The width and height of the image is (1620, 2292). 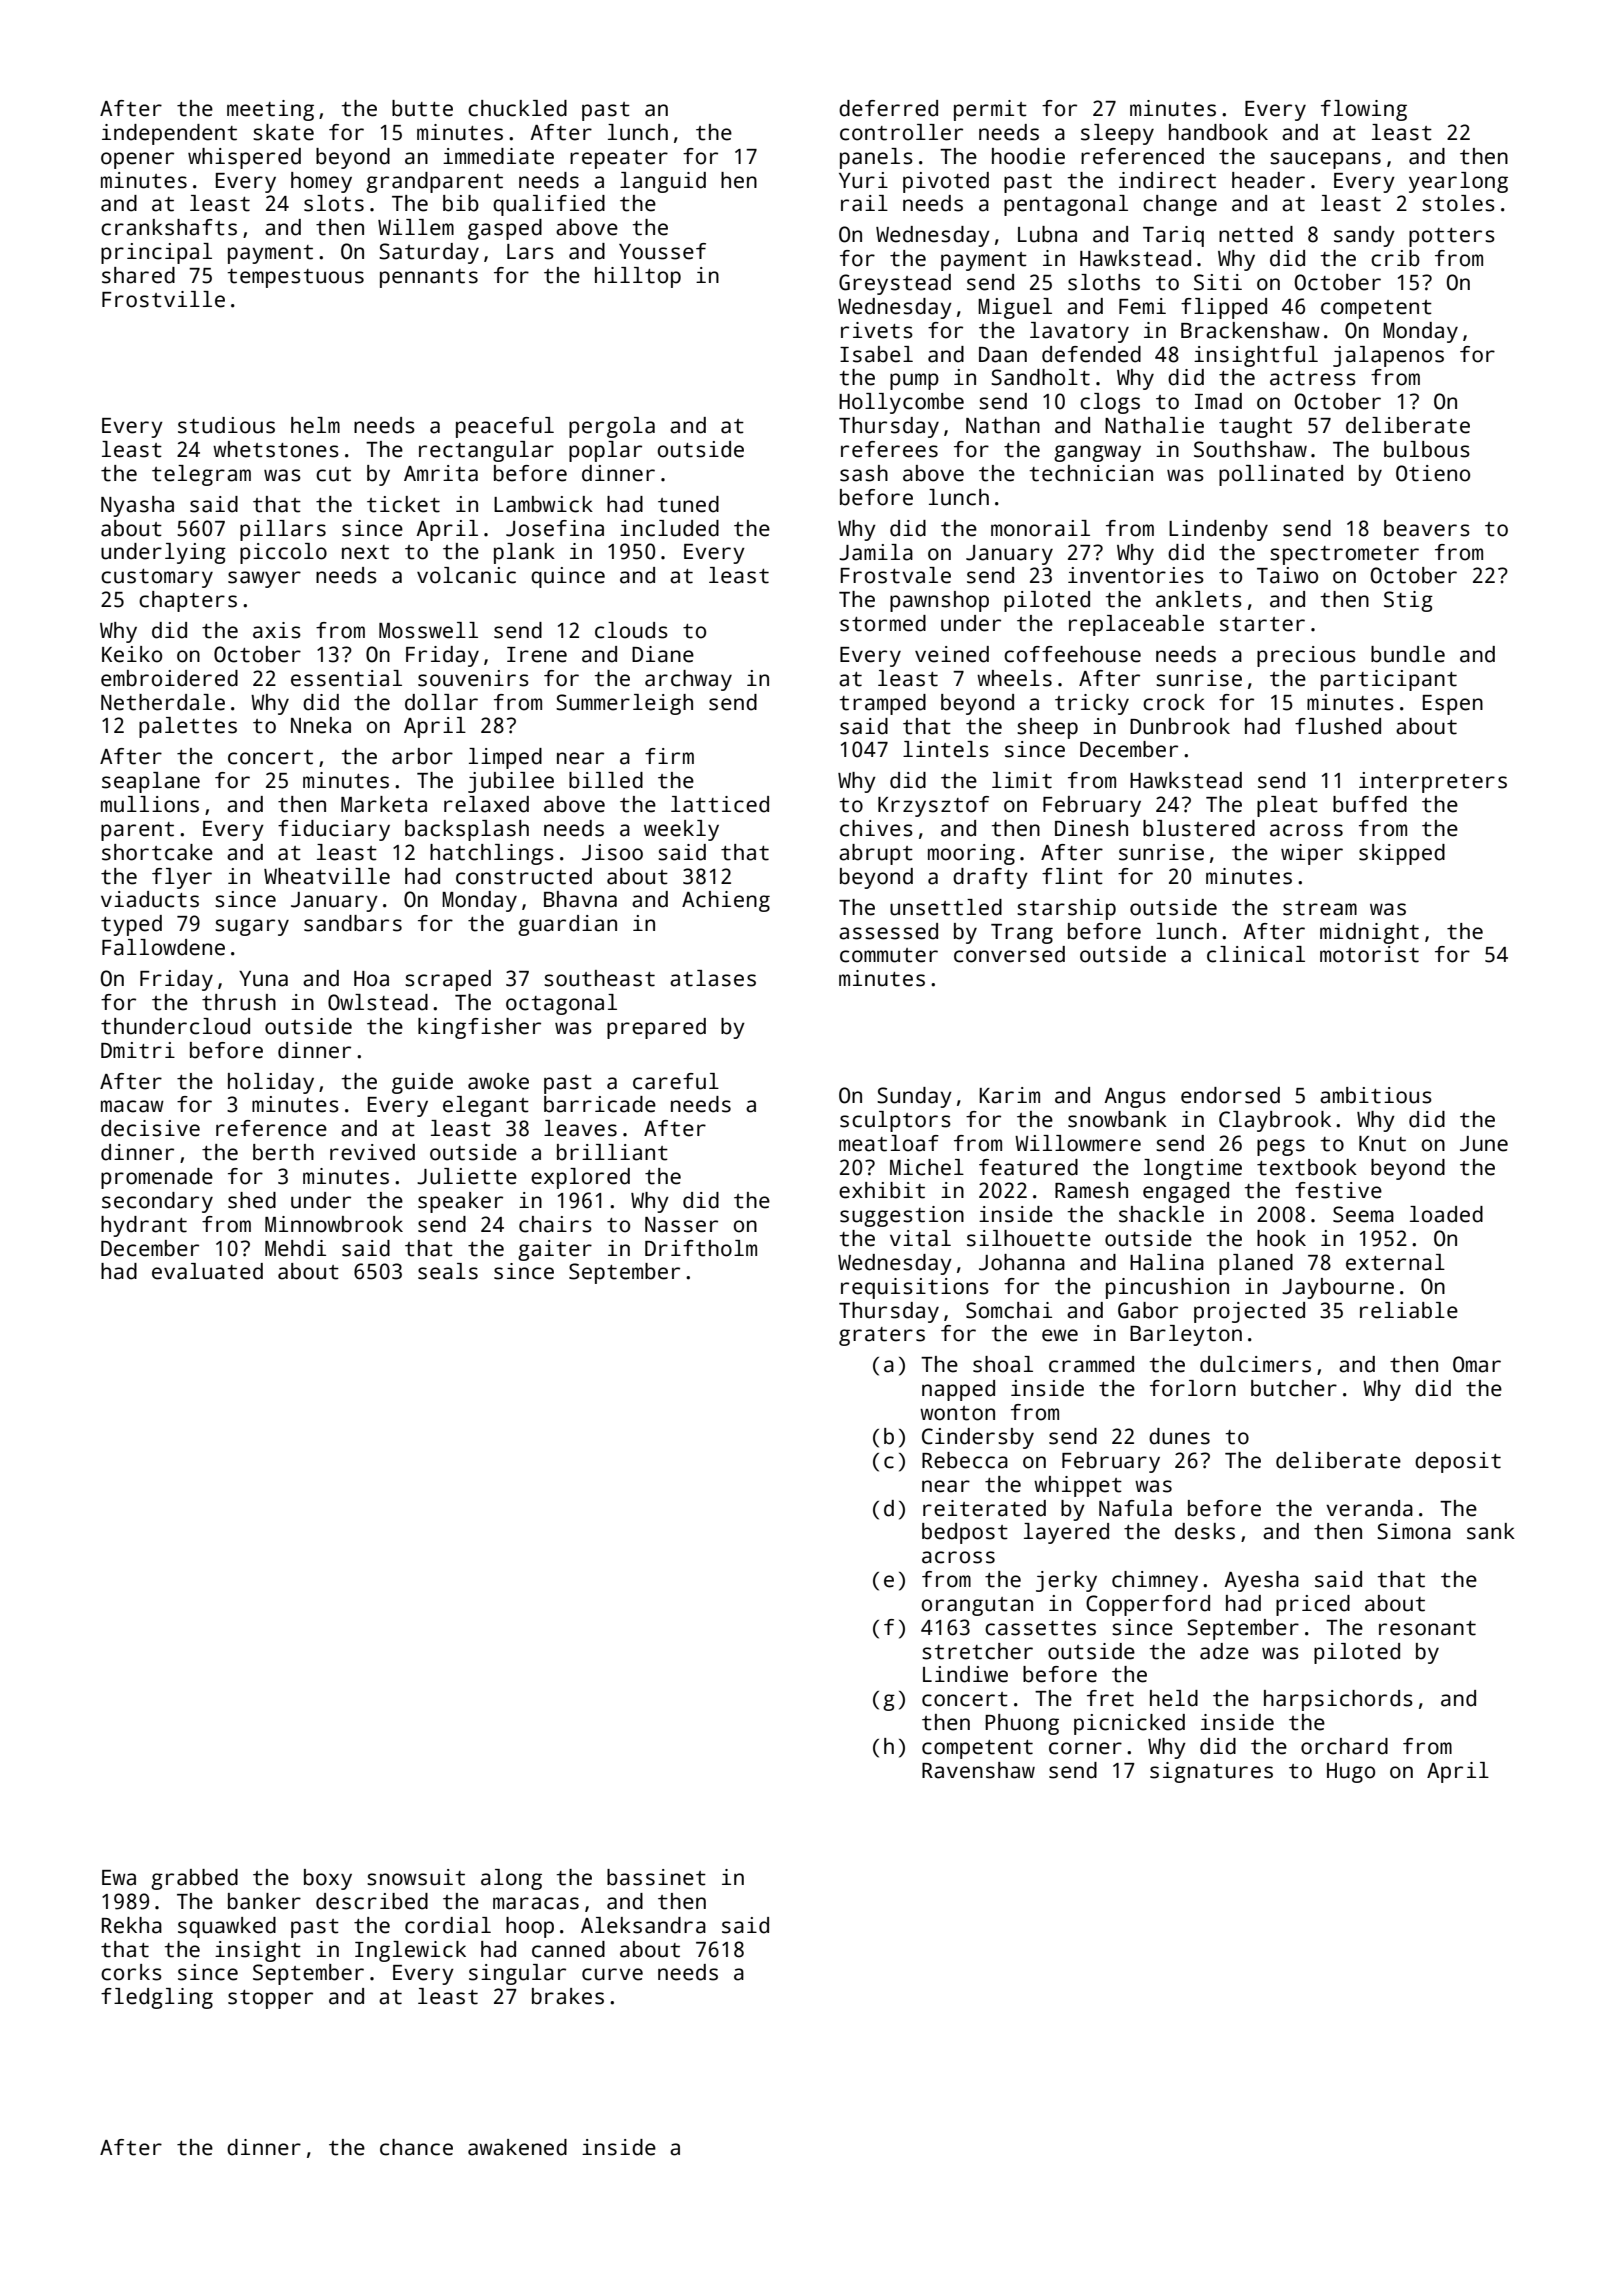 What do you see at coordinates (517, 2147) in the image?
I see `awakened` at bounding box center [517, 2147].
